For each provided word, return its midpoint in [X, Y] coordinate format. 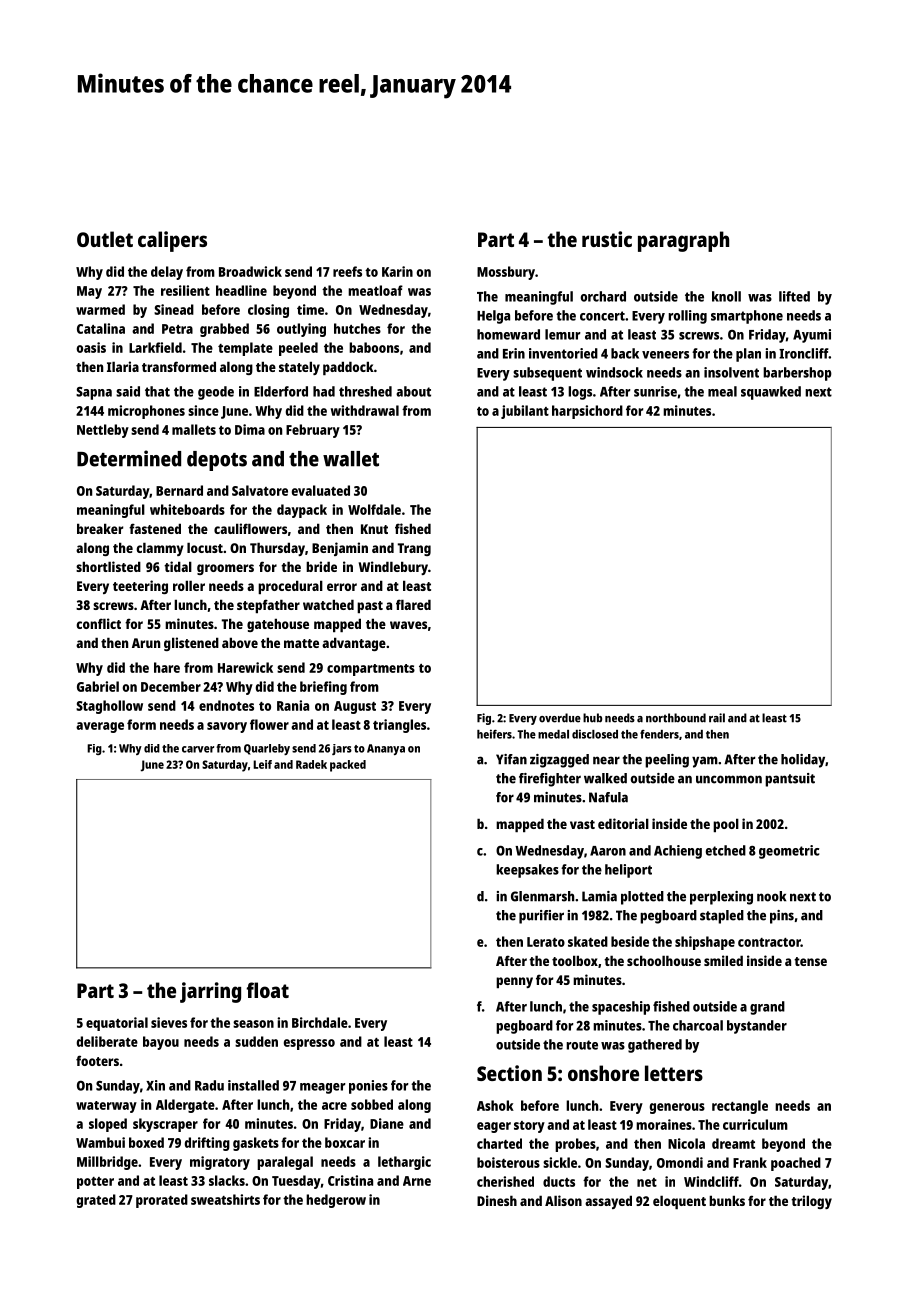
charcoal [698, 1025]
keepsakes [527, 871]
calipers [172, 241]
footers [97, 1060]
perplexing [721, 898]
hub [592, 718]
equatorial [117, 1024]
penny [514, 982]
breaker [100, 528]
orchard [603, 296]
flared [413, 604]
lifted [794, 296]
